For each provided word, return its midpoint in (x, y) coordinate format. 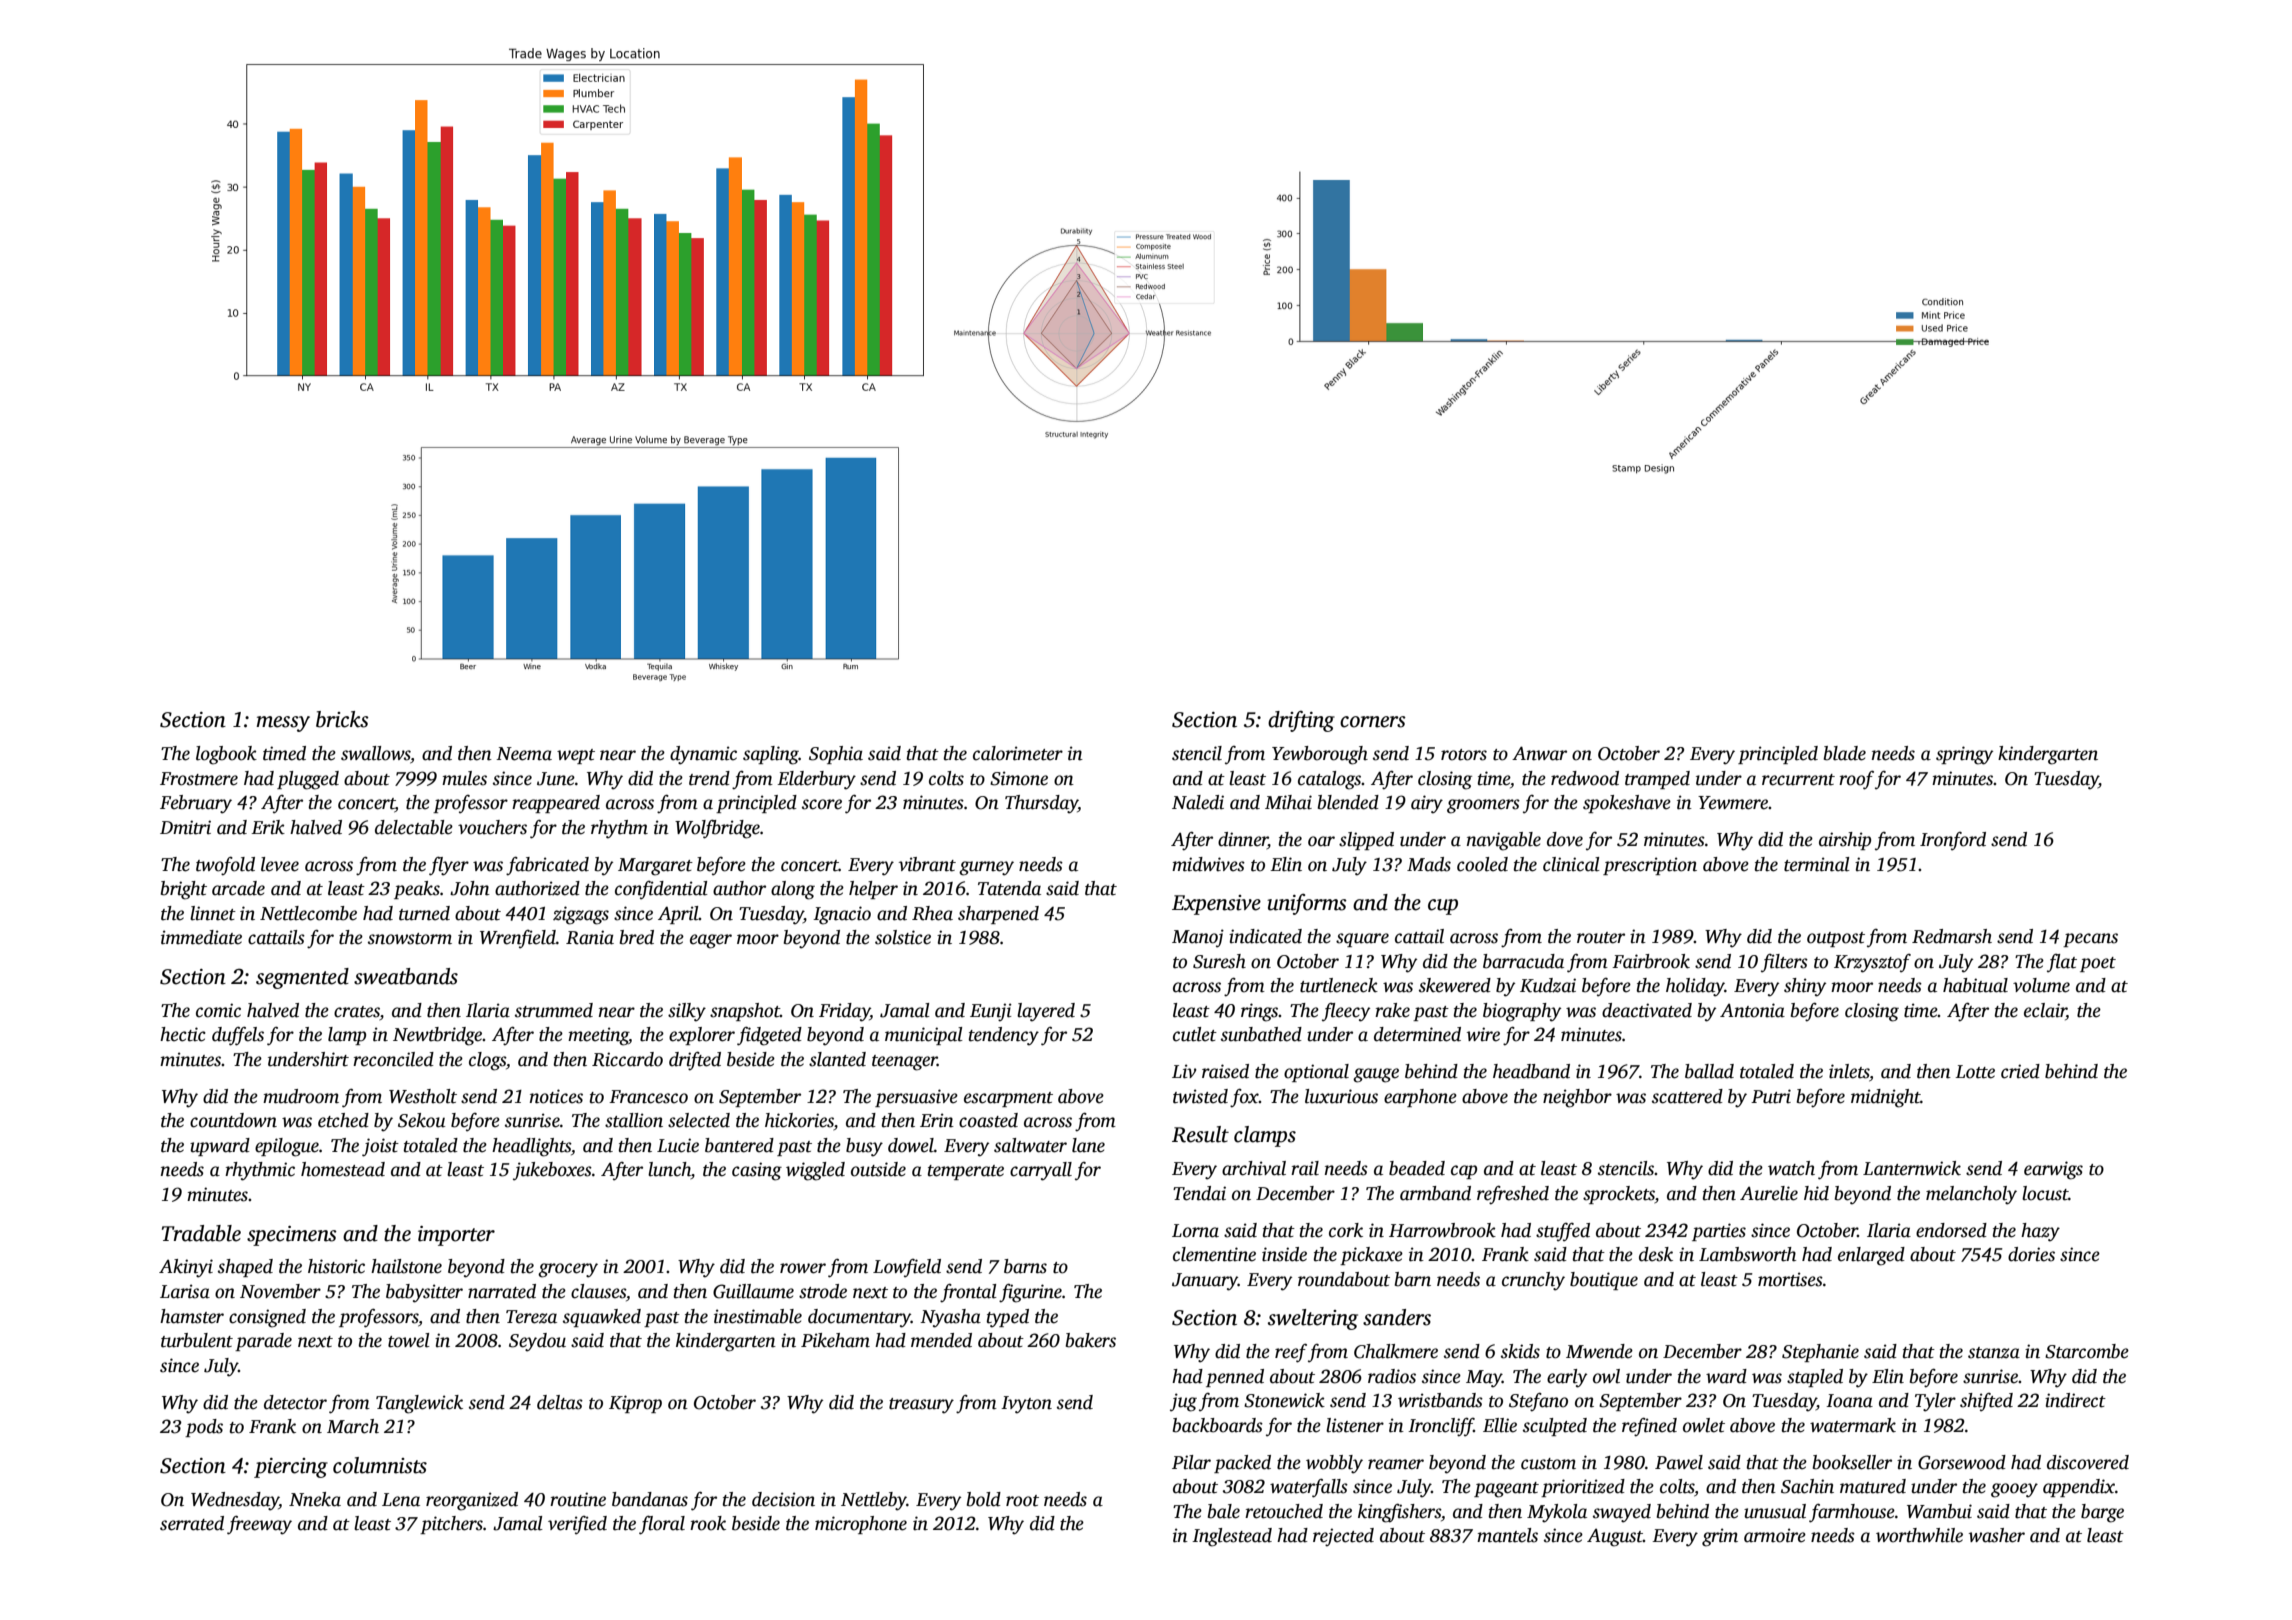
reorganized (472, 1501)
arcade (238, 888)
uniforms (1307, 904)
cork (1346, 1230)
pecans (2090, 940)
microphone (861, 1525)
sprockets (1619, 1195)
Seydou (537, 1342)
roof (1856, 780)
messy (283, 724)
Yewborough (1320, 755)
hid (1816, 1193)
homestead (343, 1169)
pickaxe (1371, 1256)
